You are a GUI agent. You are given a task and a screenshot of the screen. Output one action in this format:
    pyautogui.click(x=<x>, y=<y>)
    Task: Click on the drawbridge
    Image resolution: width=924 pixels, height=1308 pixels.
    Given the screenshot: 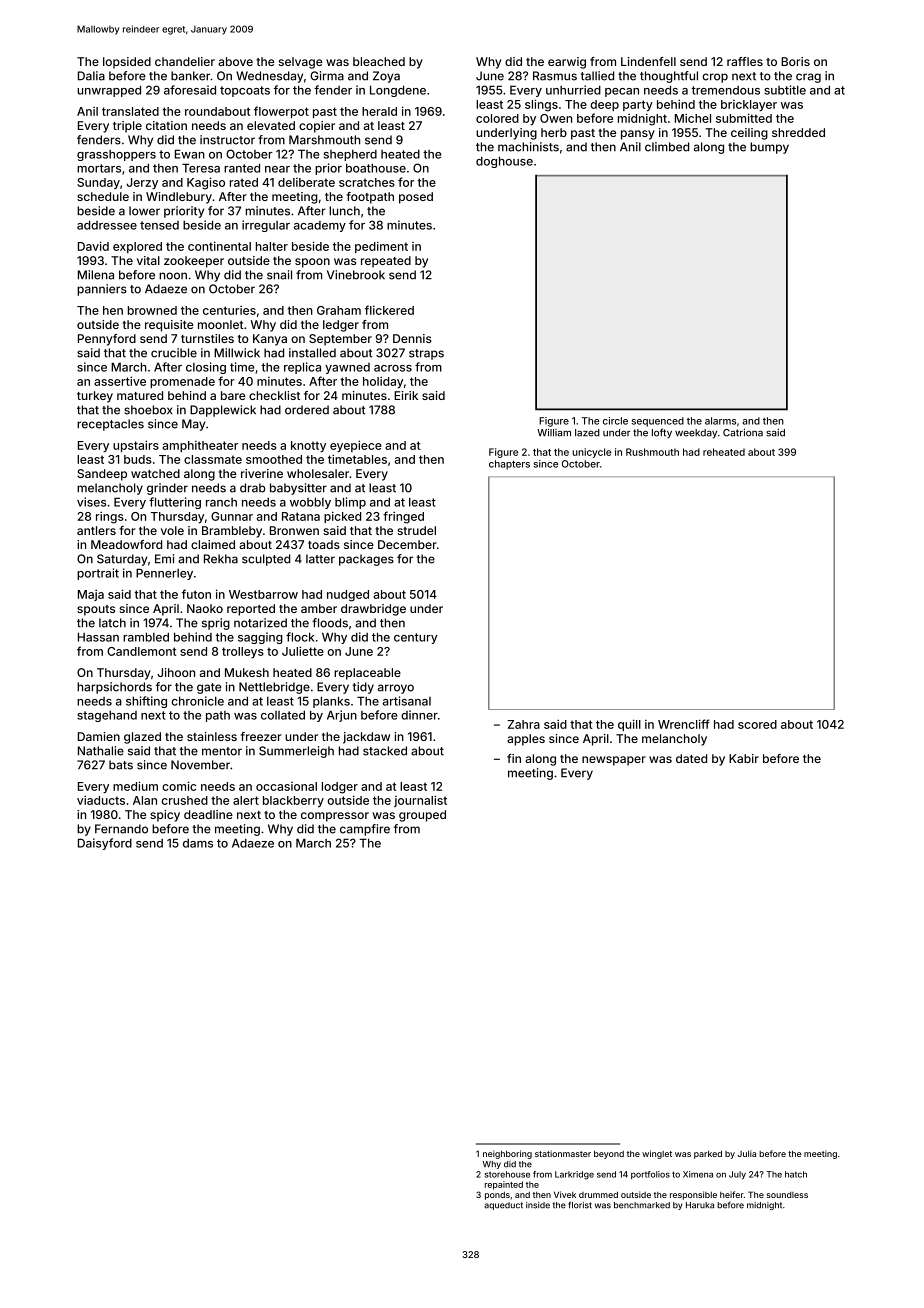 What is the action you would take?
    pyautogui.click(x=373, y=610)
